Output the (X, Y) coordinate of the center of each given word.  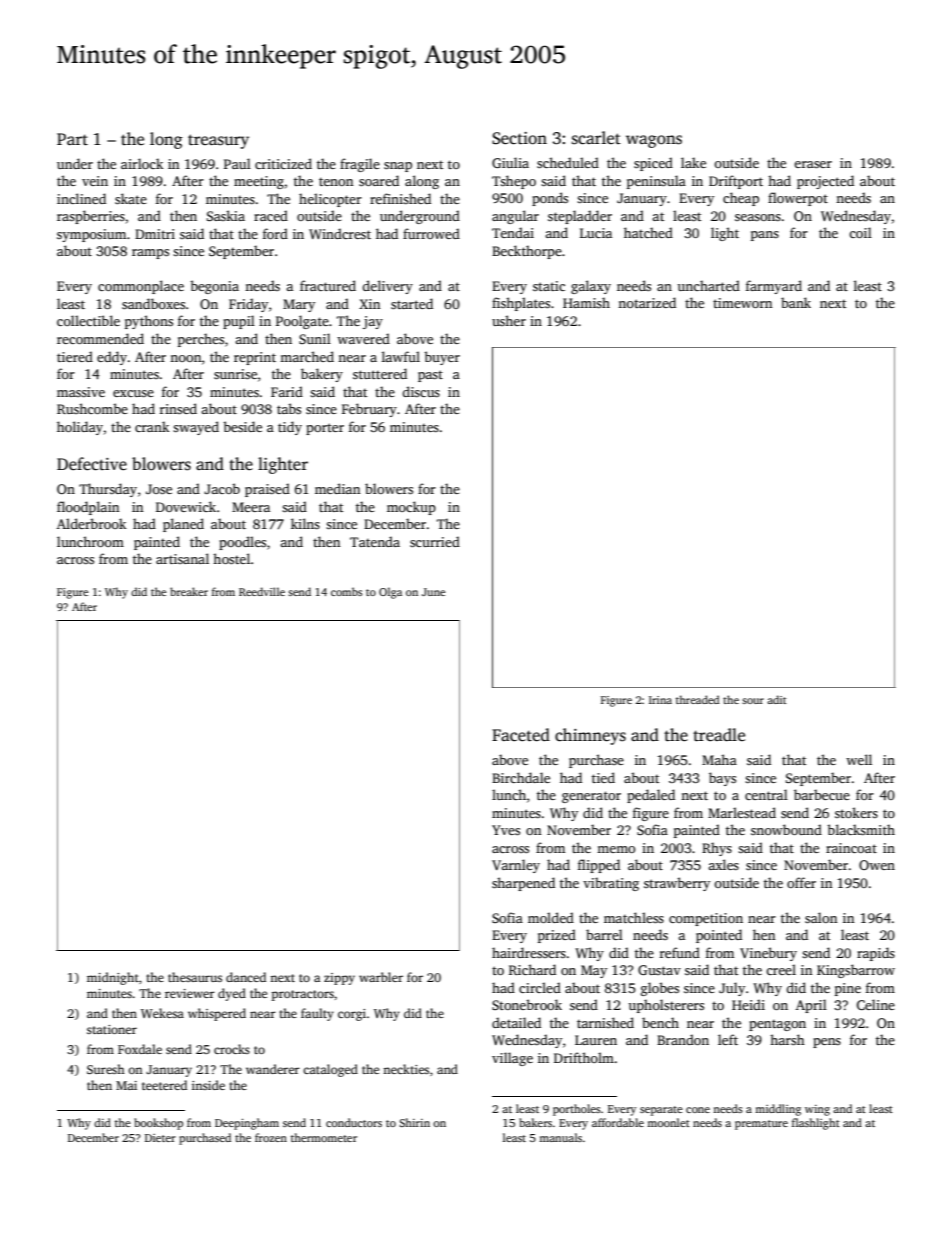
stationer (112, 1029)
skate (131, 198)
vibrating (611, 884)
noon (186, 358)
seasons (758, 217)
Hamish (586, 302)
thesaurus (195, 977)
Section (519, 138)
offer (801, 882)
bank (796, 302)
